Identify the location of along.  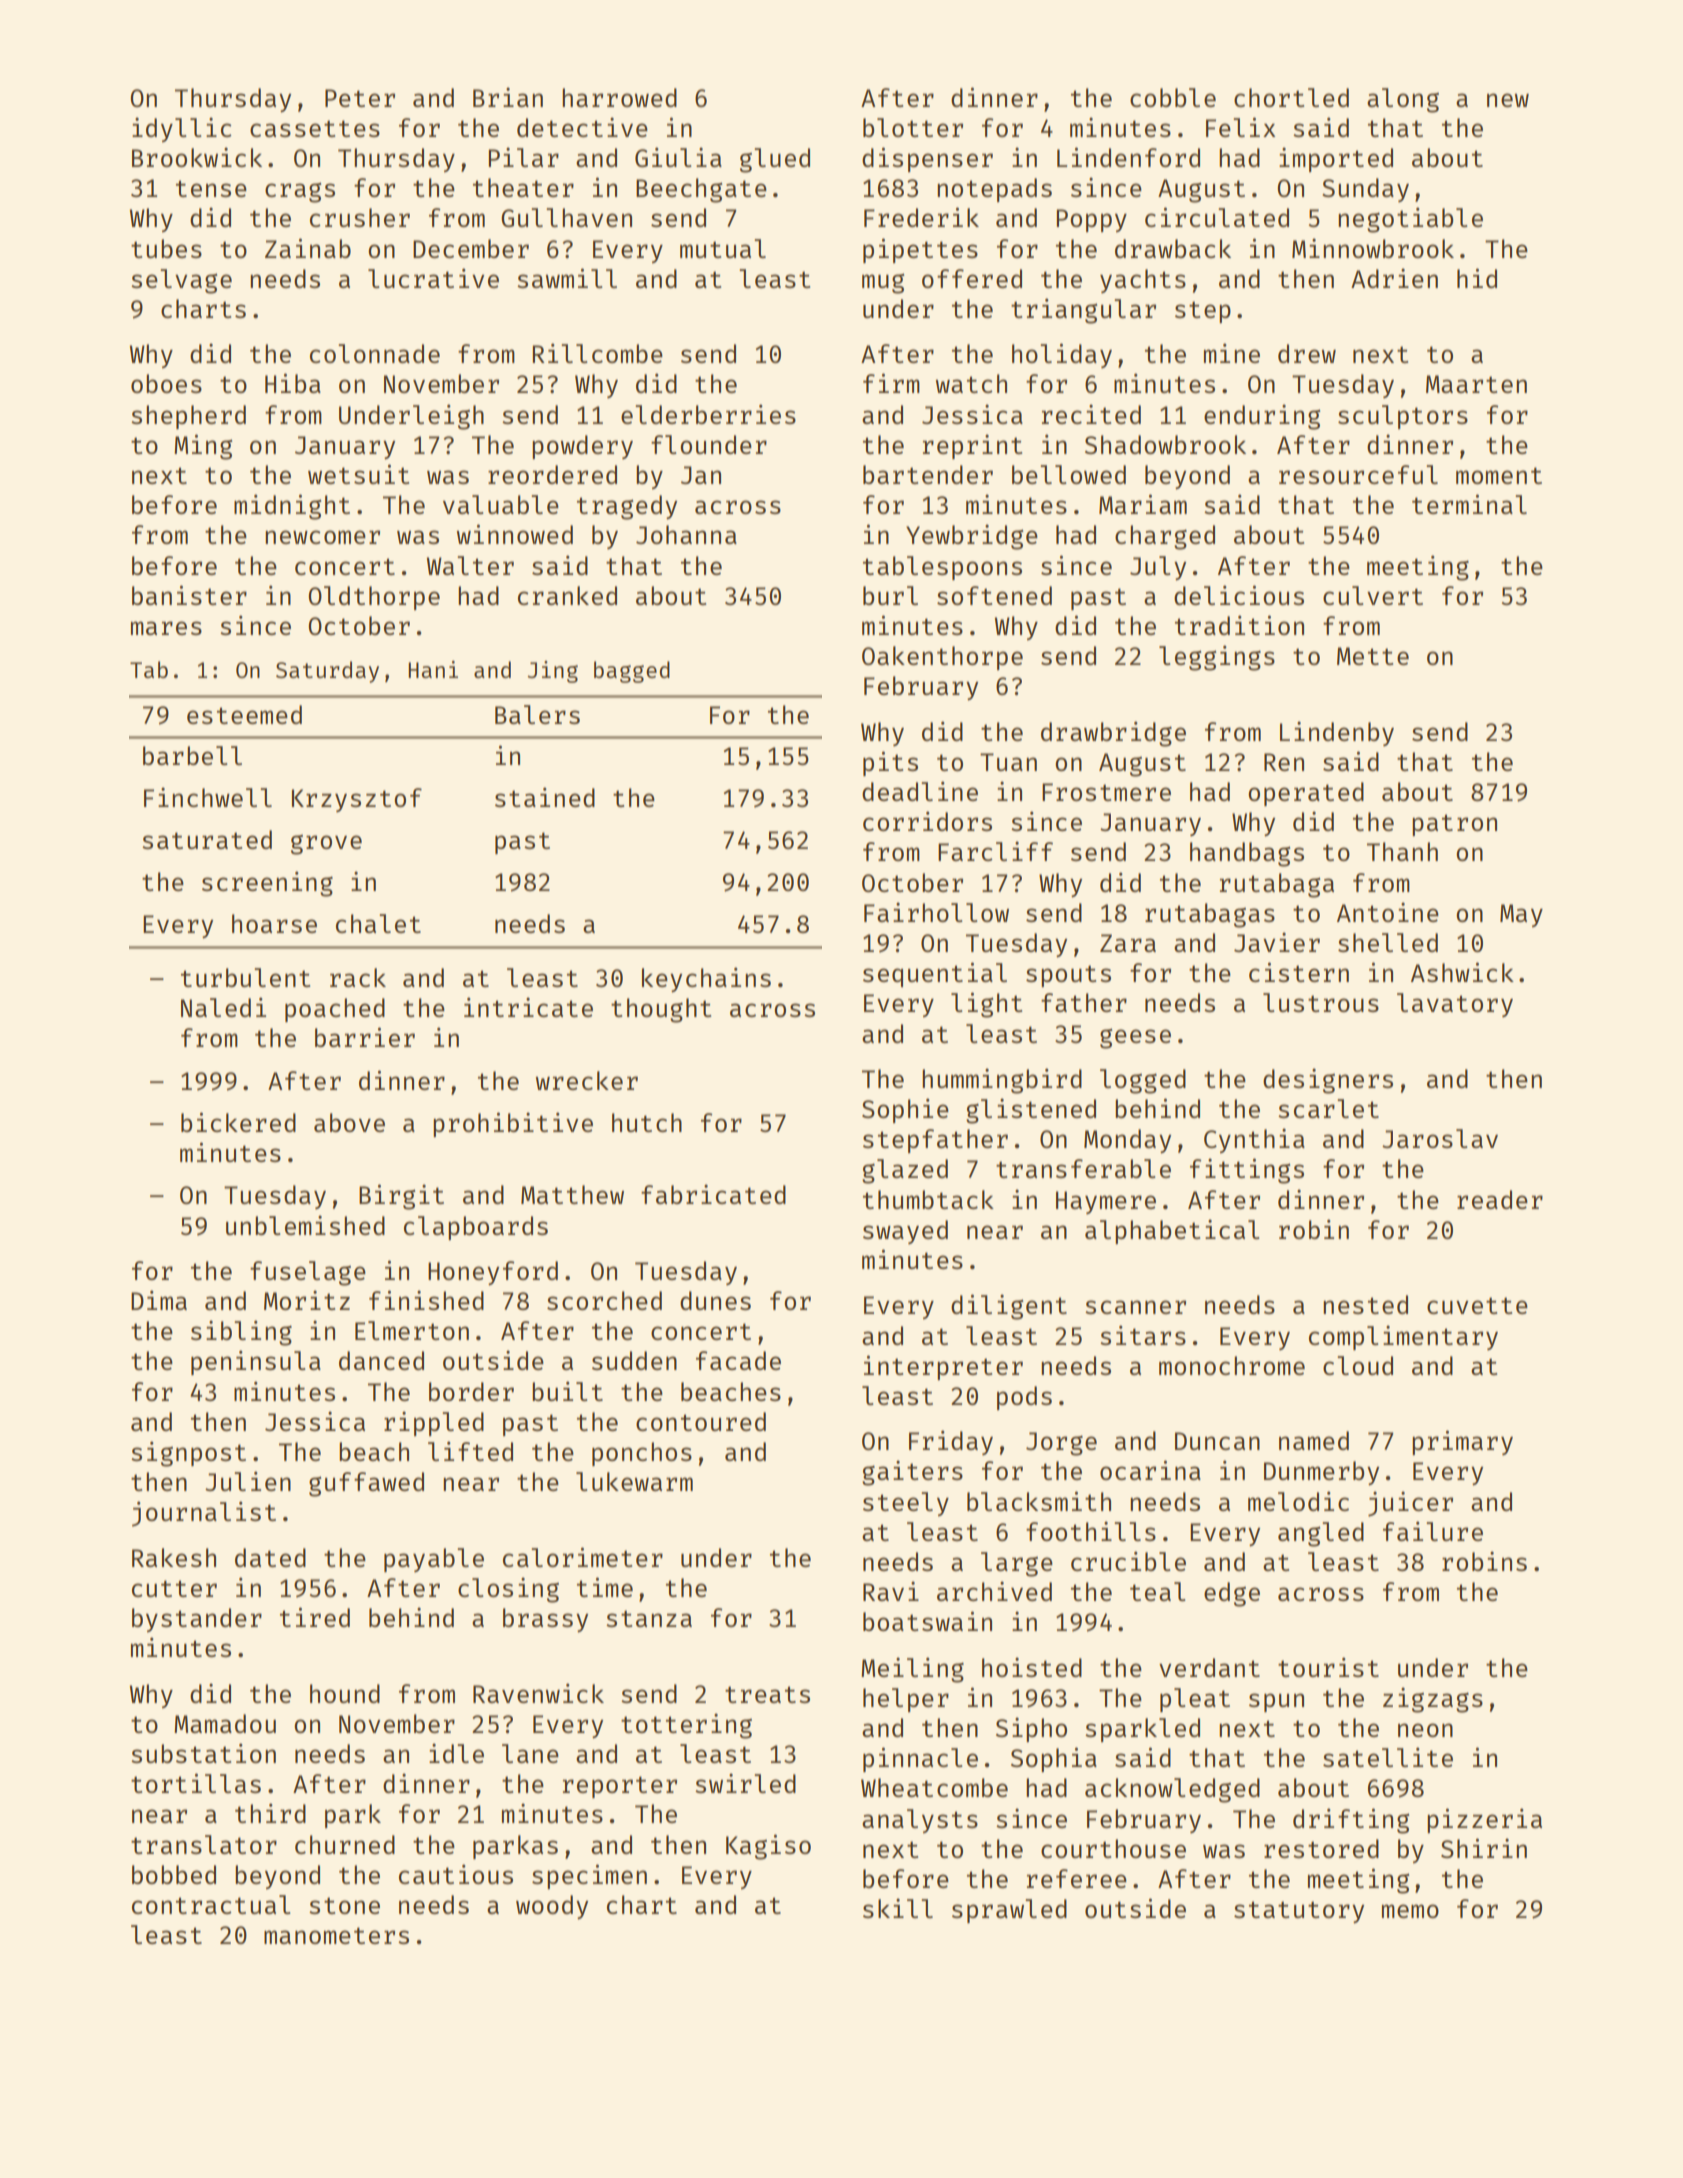
(1403, 100).
